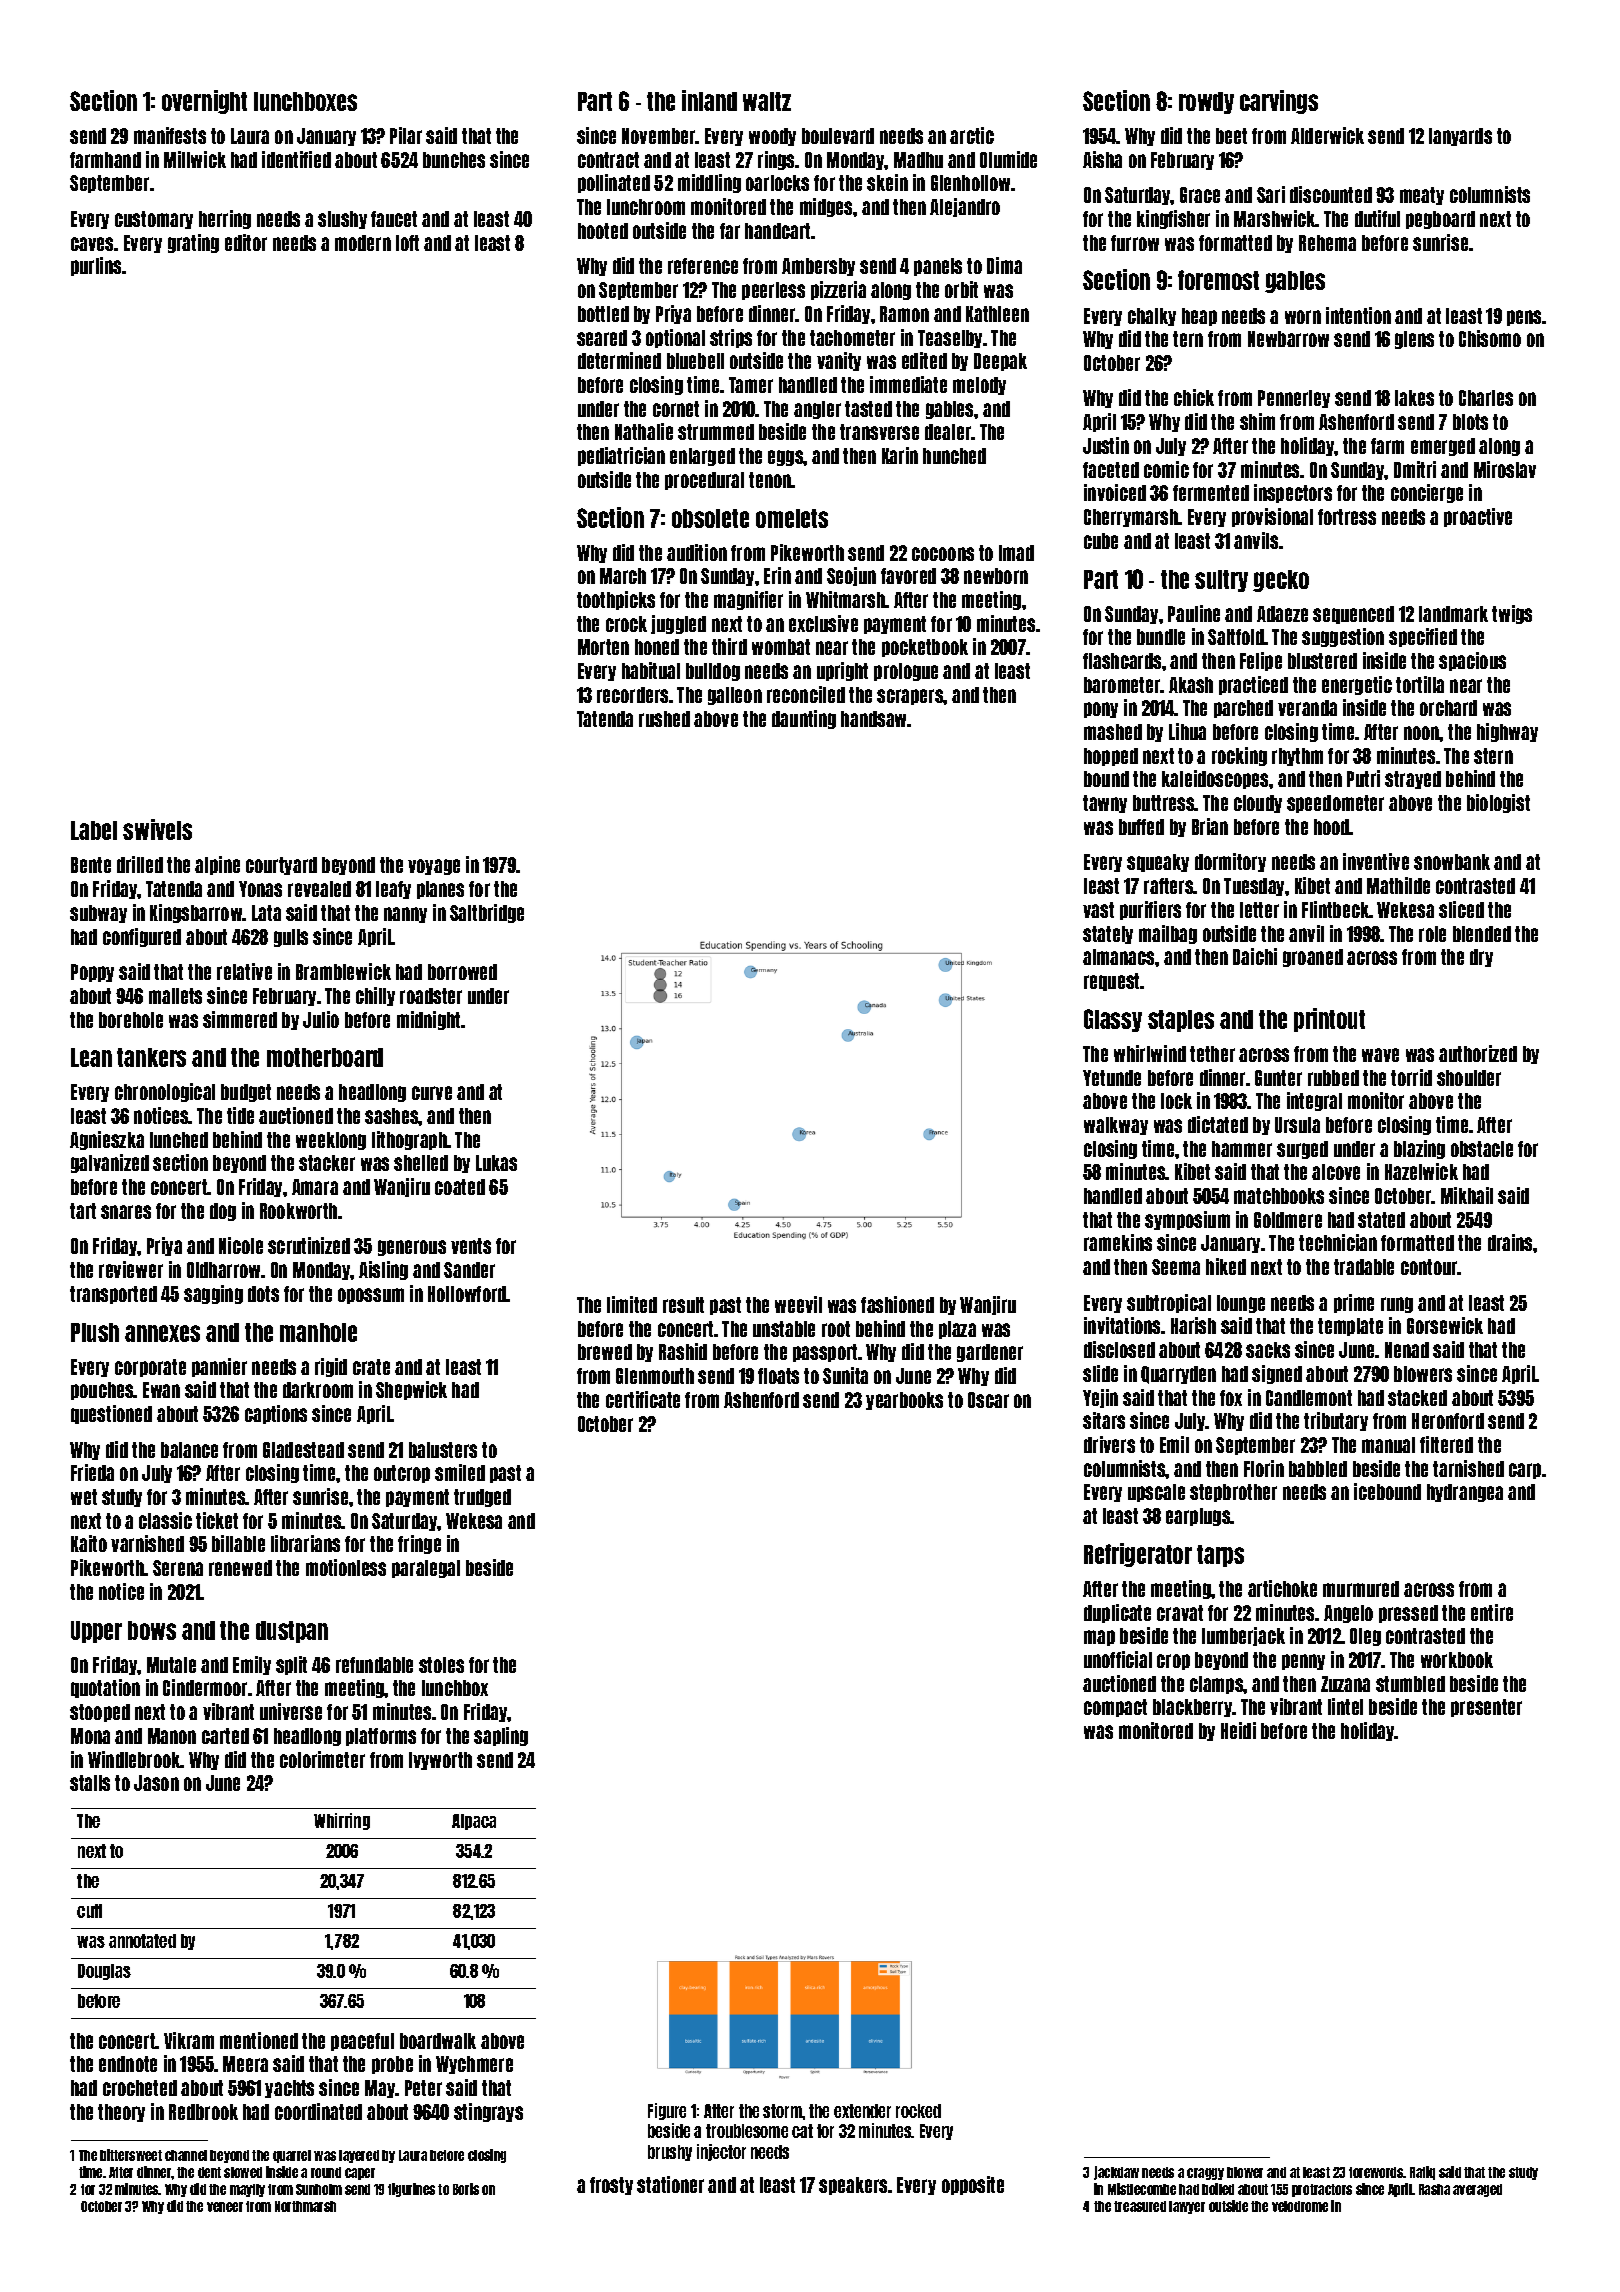 The height and width of the image is (2292, 1620). I want to click on Mona, so click(90, 1736).
